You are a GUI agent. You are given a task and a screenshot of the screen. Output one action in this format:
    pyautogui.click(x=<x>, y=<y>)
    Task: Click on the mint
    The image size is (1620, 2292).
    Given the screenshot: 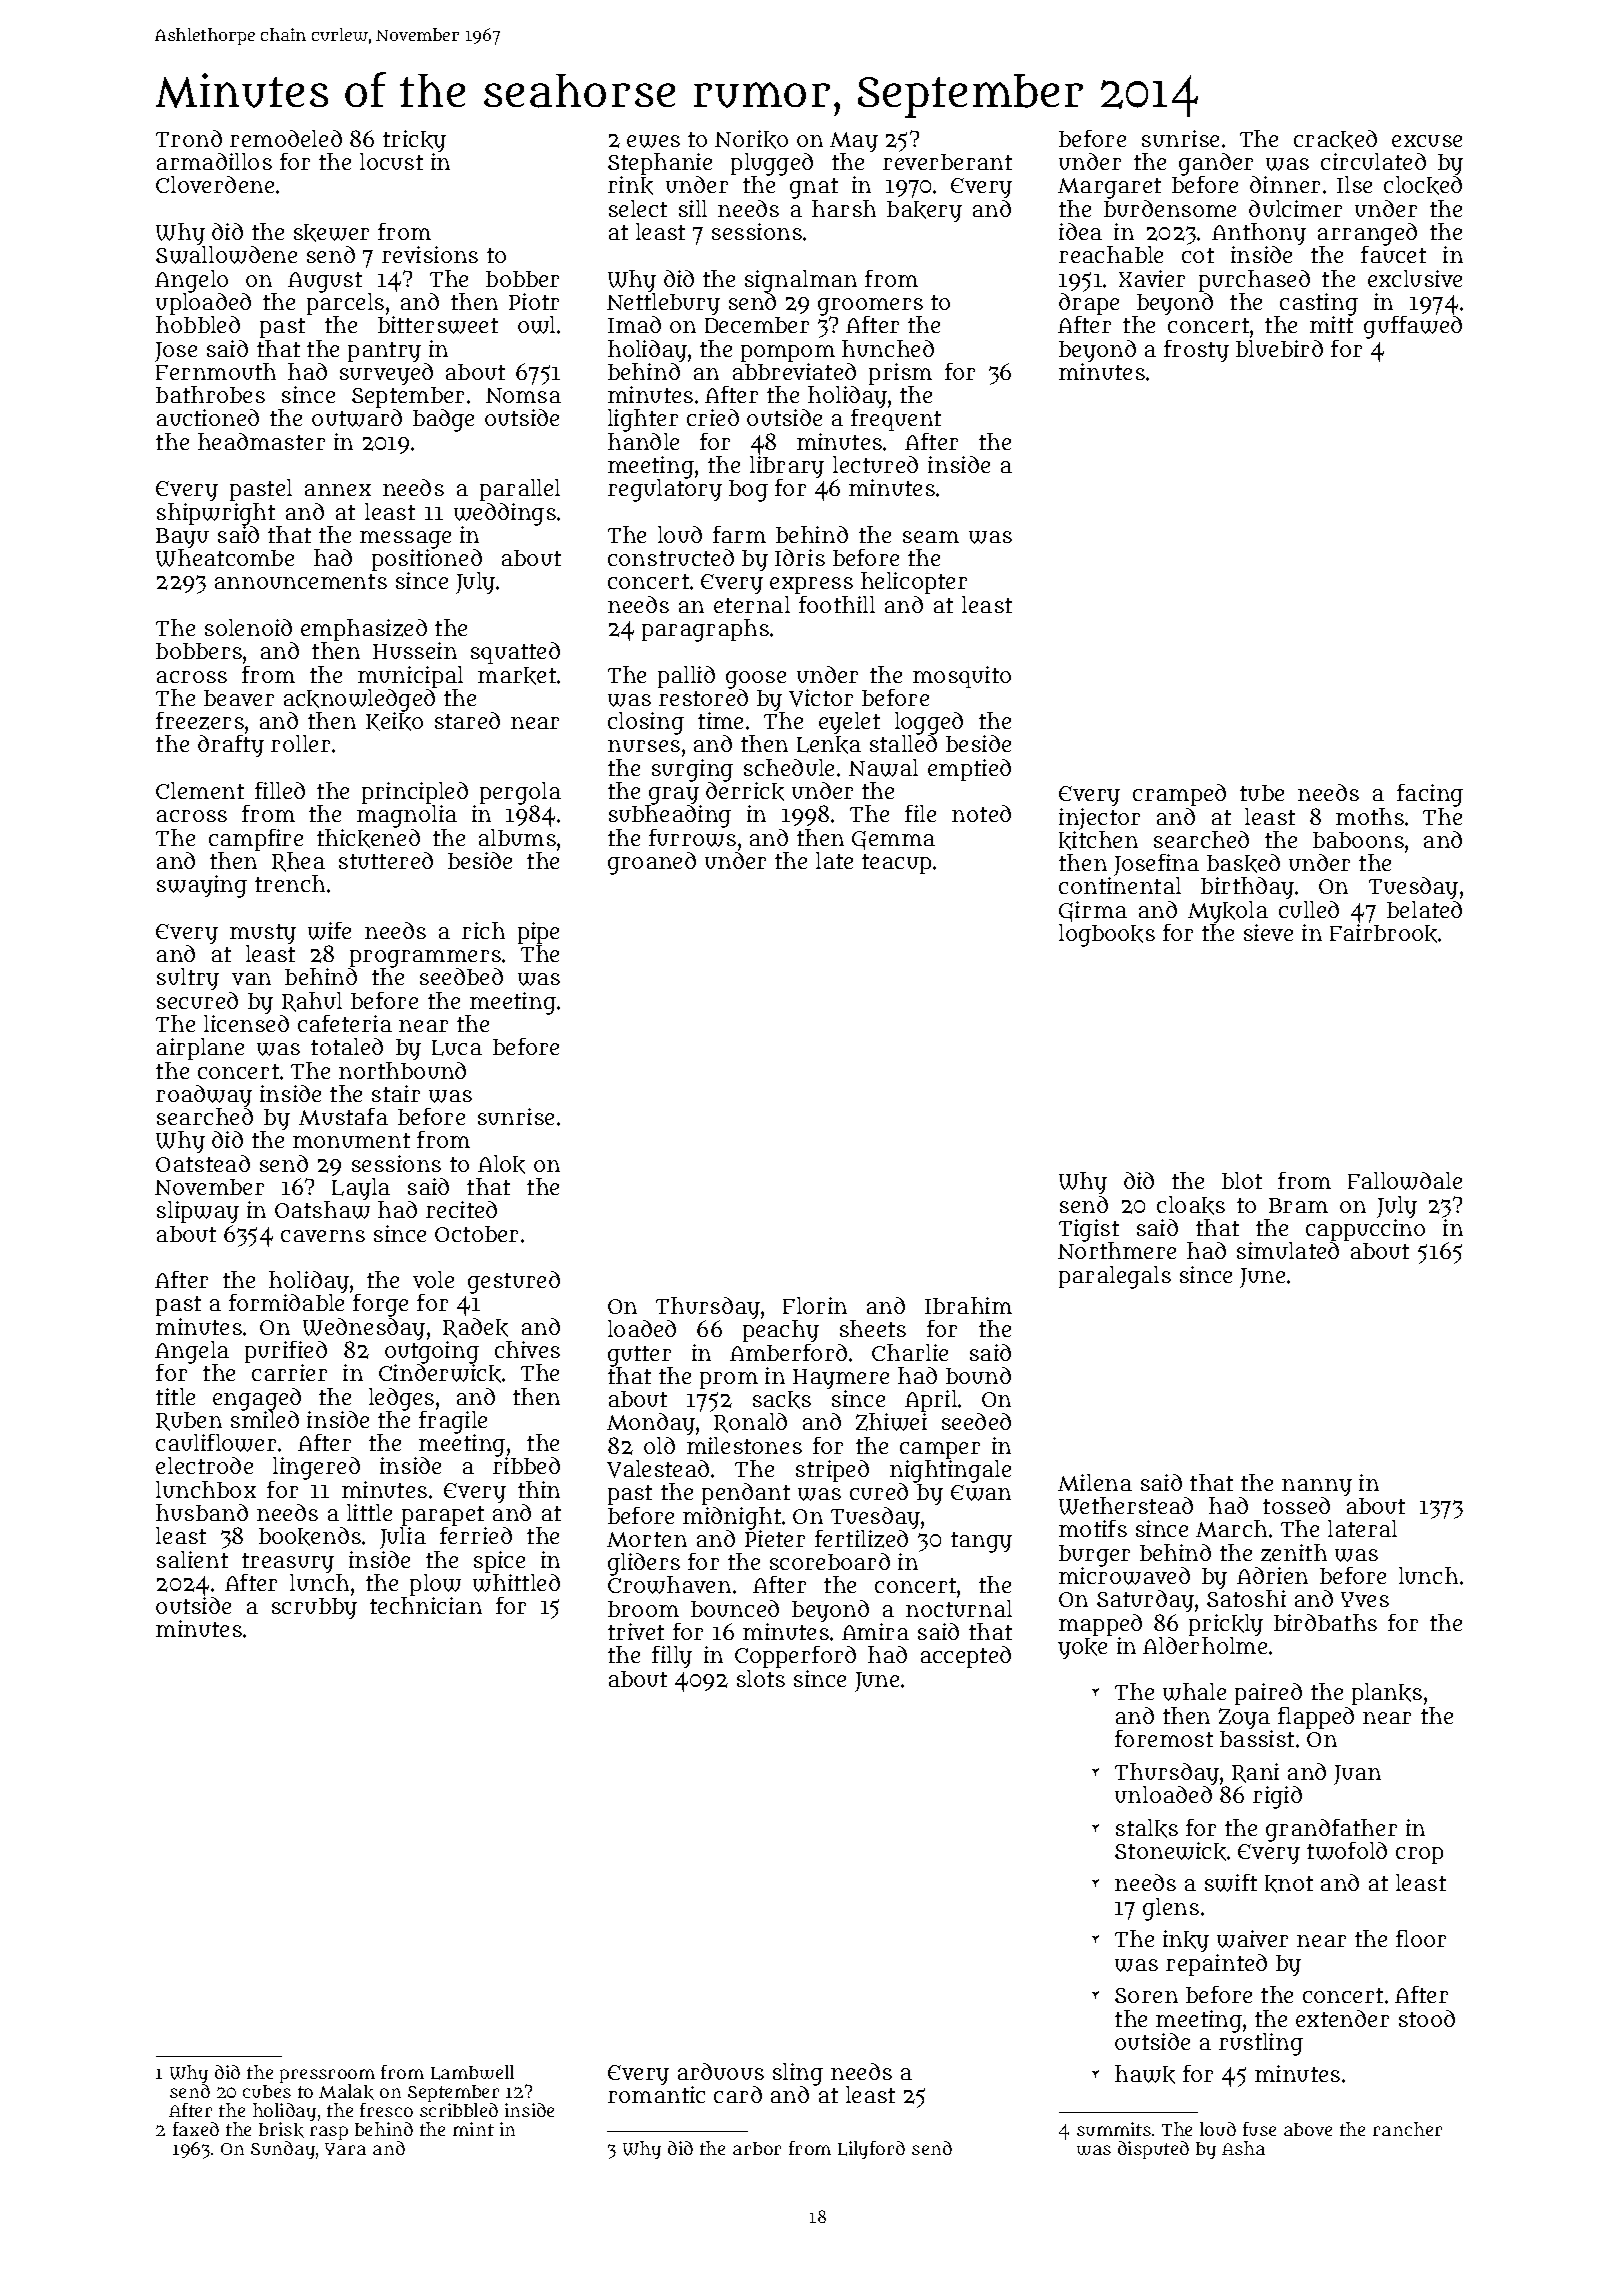 What is the action you would take?
    pyautogui.click(x=473, y=2129)
